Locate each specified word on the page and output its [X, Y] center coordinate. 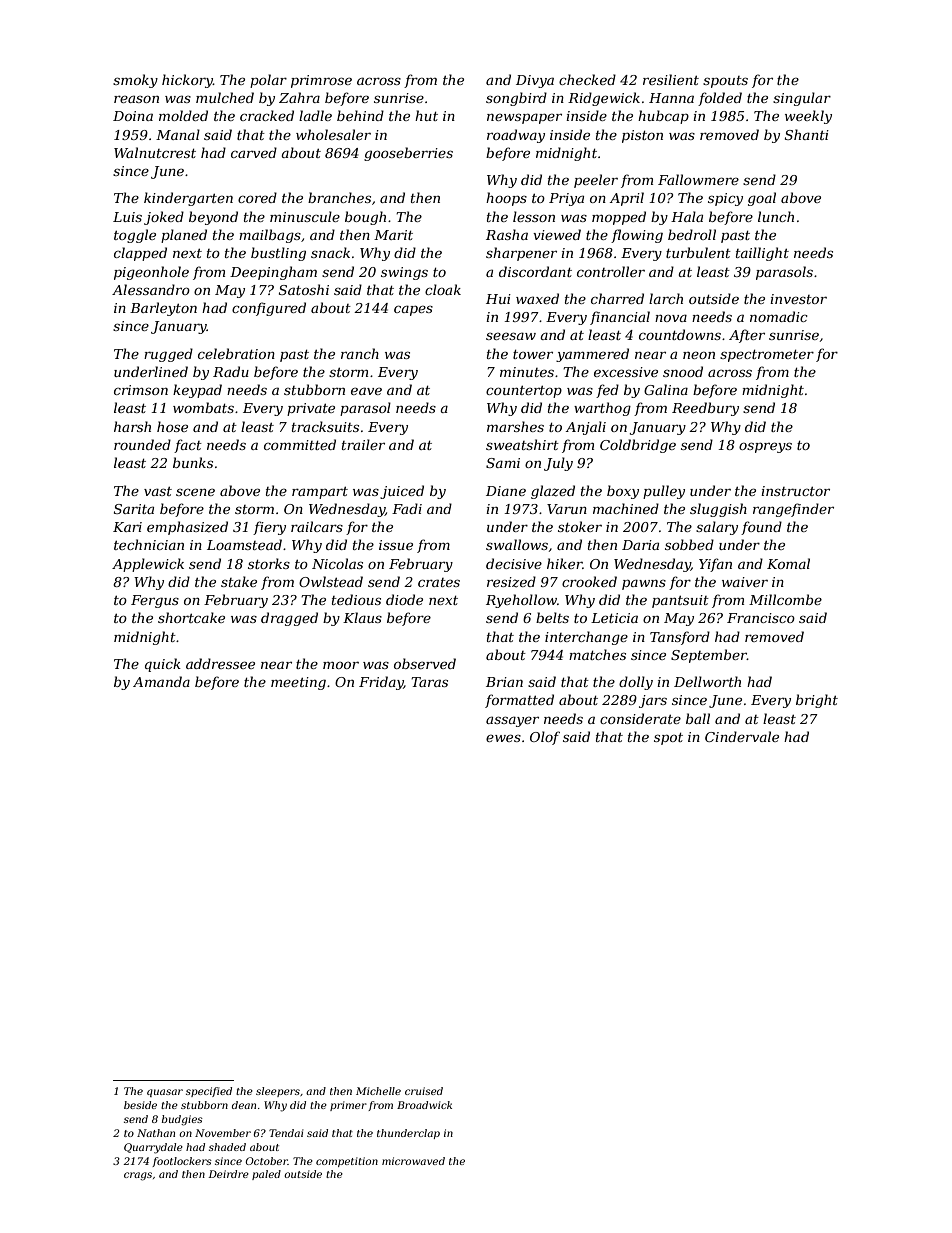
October [266, 1161]
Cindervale [742, 736]
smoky [135, 81]
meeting [298, 683]
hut [426, 115]
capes [413, 310]
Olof [545, 738]
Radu [231, 371]
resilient [671, 79]
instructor [795, 491]
